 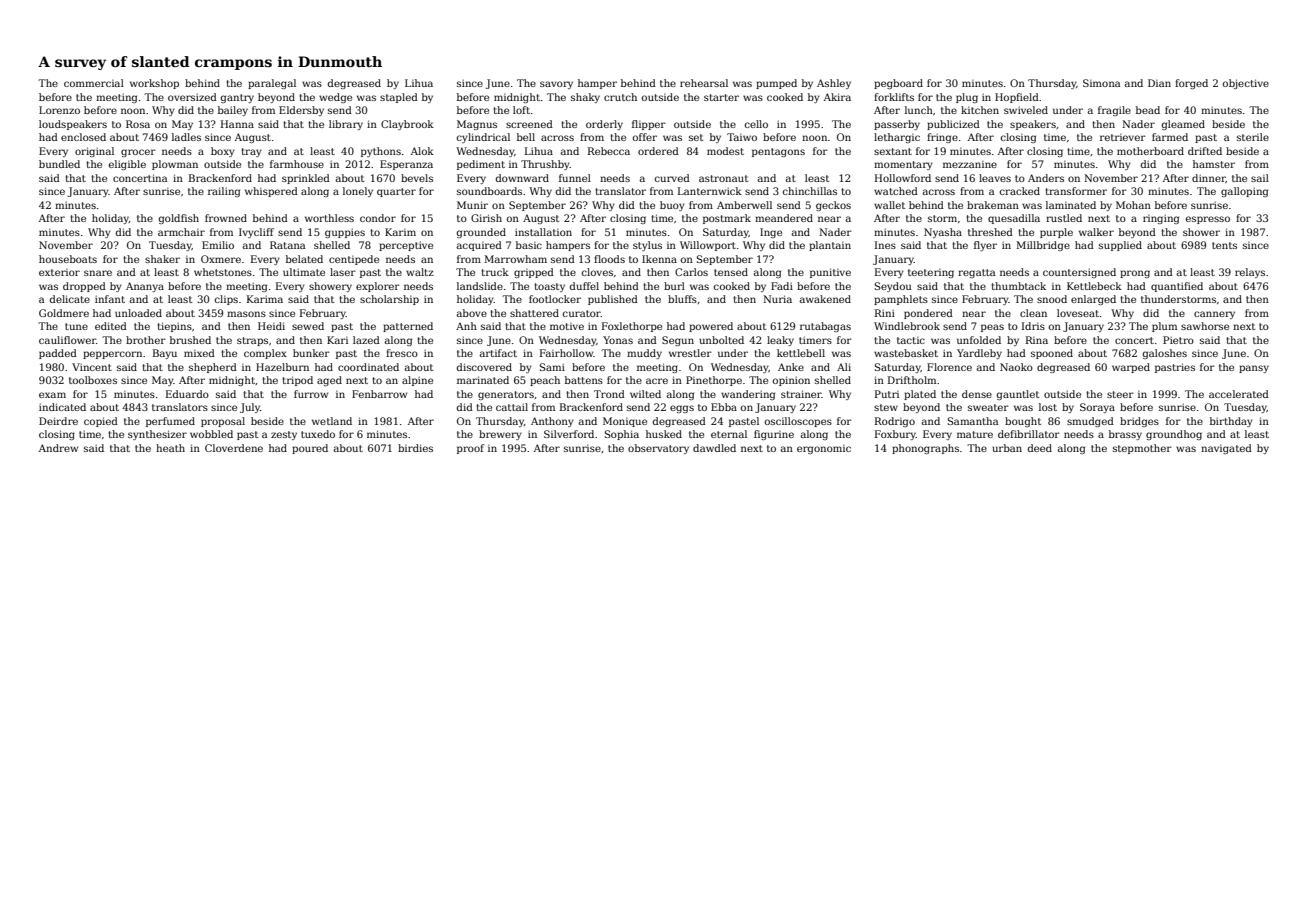 What do you see at coordinates (782, 286) in the page?
I see `Fadi` at bounding box center [782, 286].
